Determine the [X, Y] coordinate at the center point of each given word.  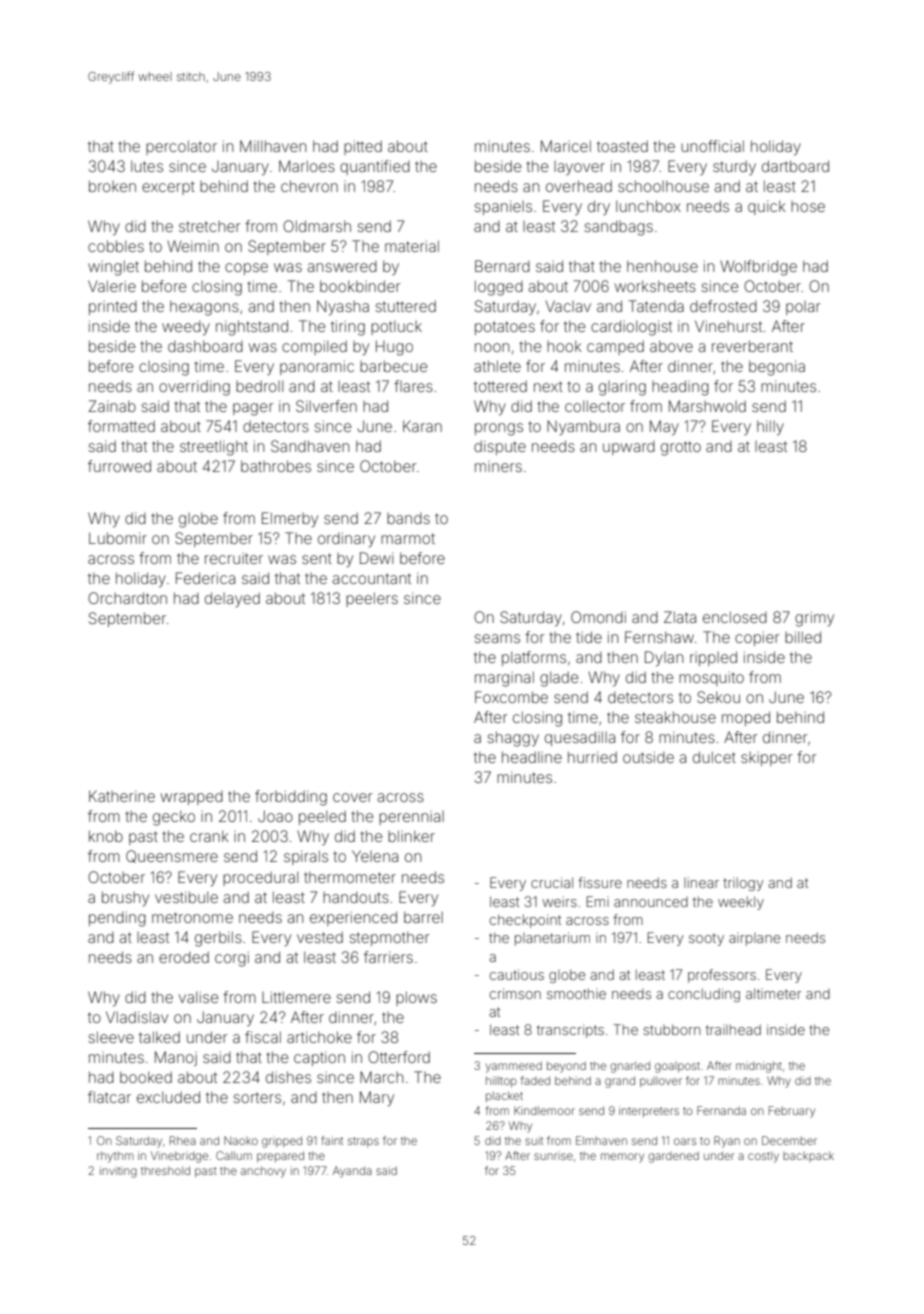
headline [532, 757]
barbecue [393, 366]
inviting [118, 1172]
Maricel [566, 146]
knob [106, 836]
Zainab [112, 406]
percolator [181, 147]
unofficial [712, 146]
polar [803, 308]
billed [803, 637]
